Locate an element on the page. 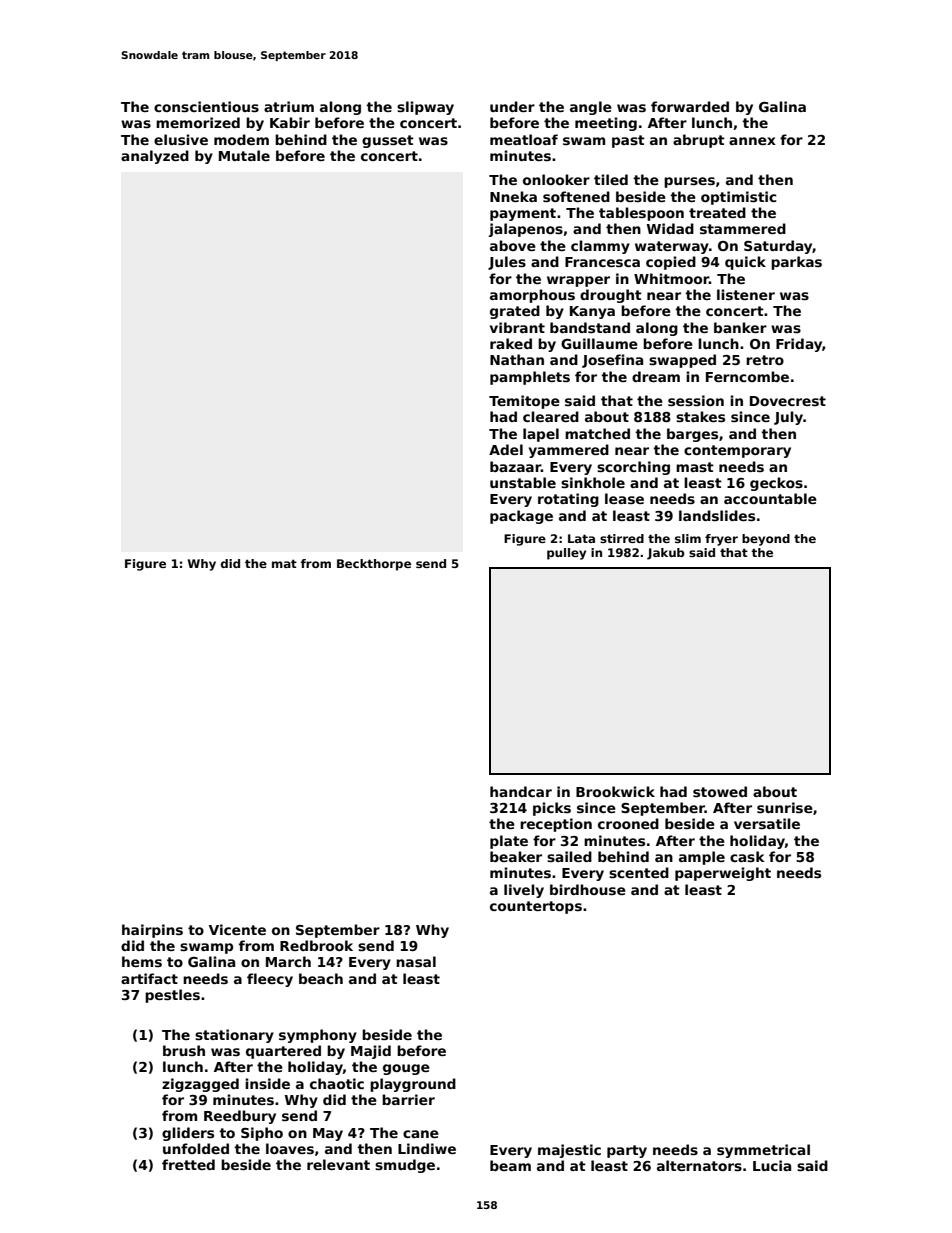 The width and height of the image is (952, 1233). gliders is located at coordinates (188, 1134).
